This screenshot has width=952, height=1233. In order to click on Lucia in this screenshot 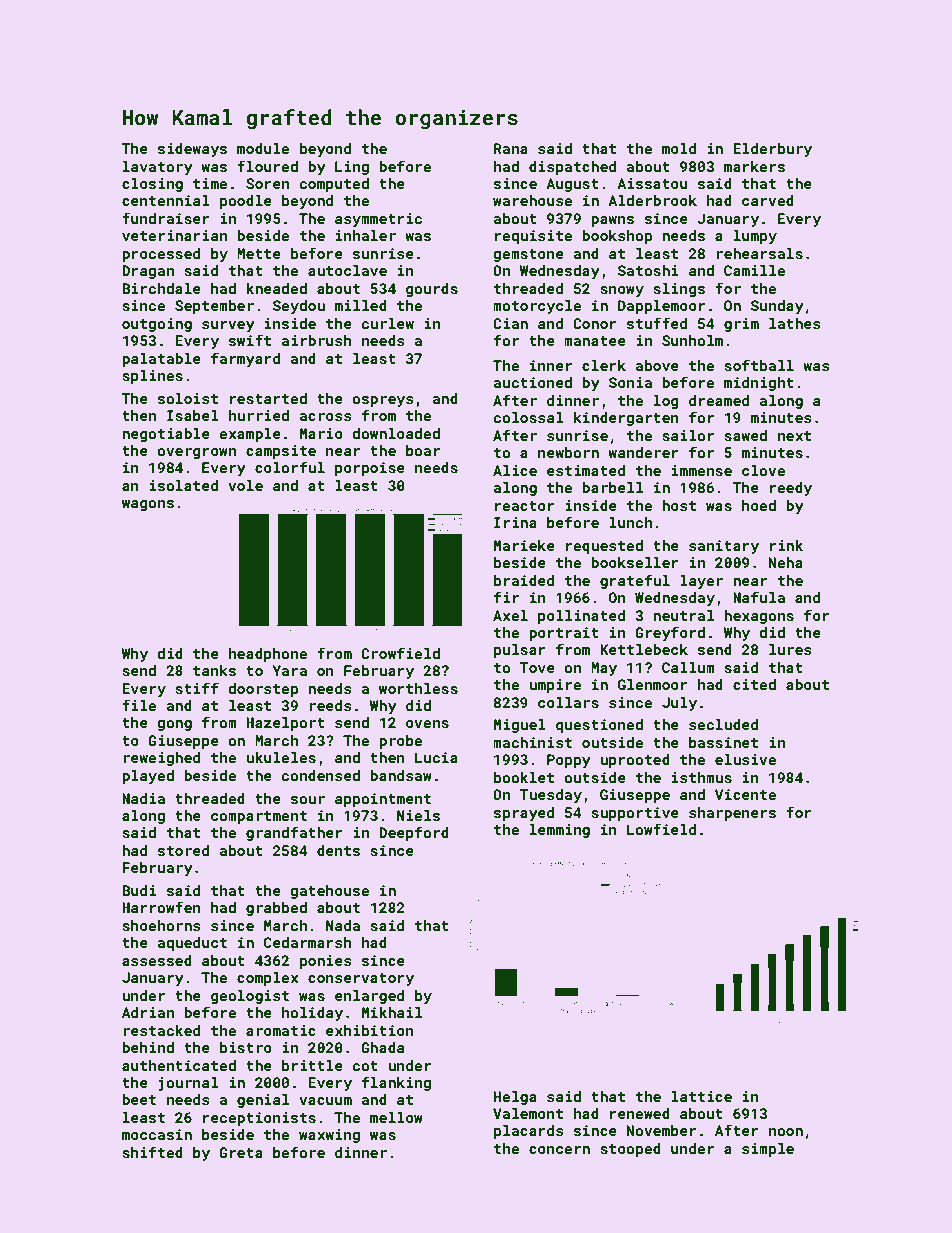, I will do `click(436, 757)`.
